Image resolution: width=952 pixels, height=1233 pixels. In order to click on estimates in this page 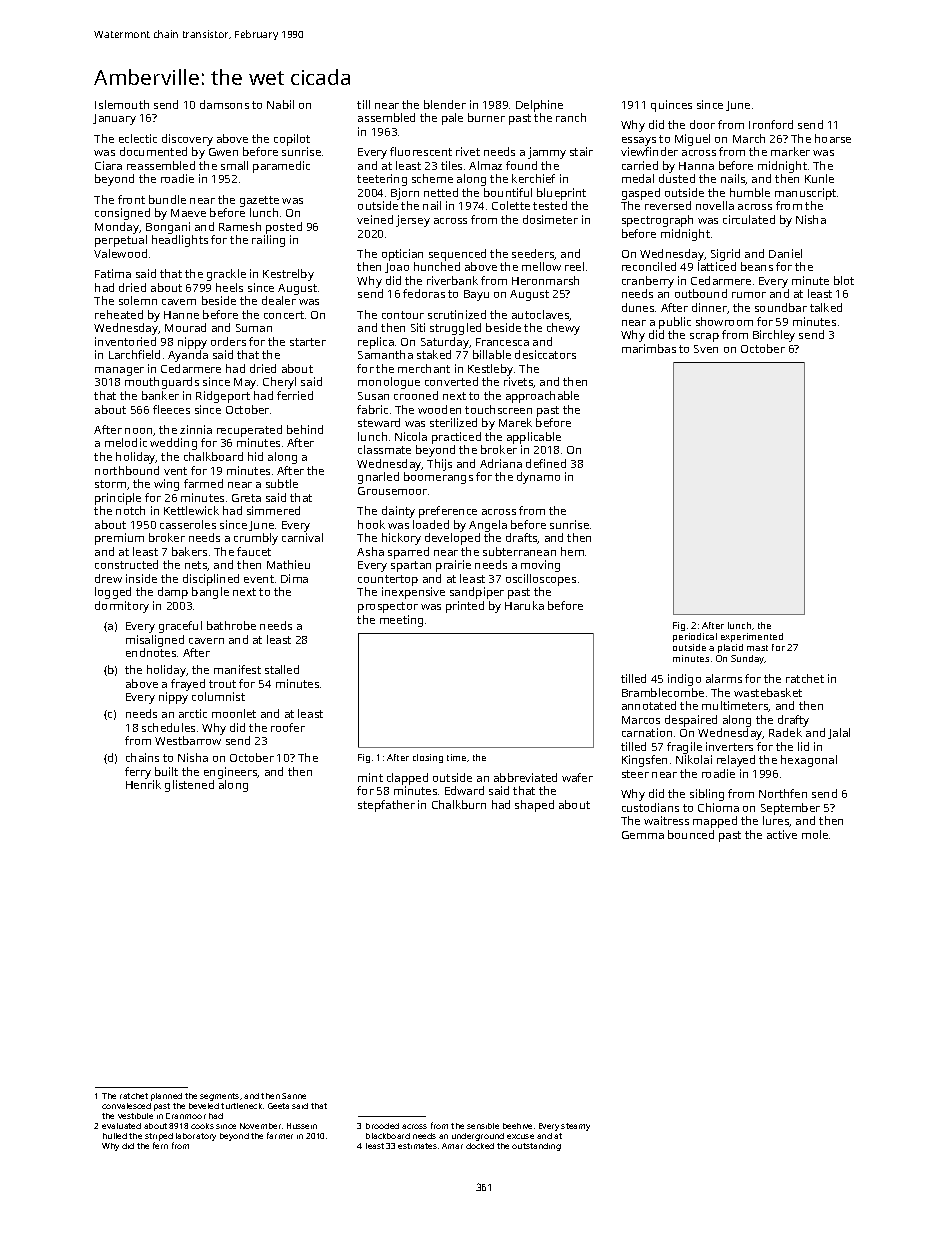, I will do `click(417, 1146)`.
